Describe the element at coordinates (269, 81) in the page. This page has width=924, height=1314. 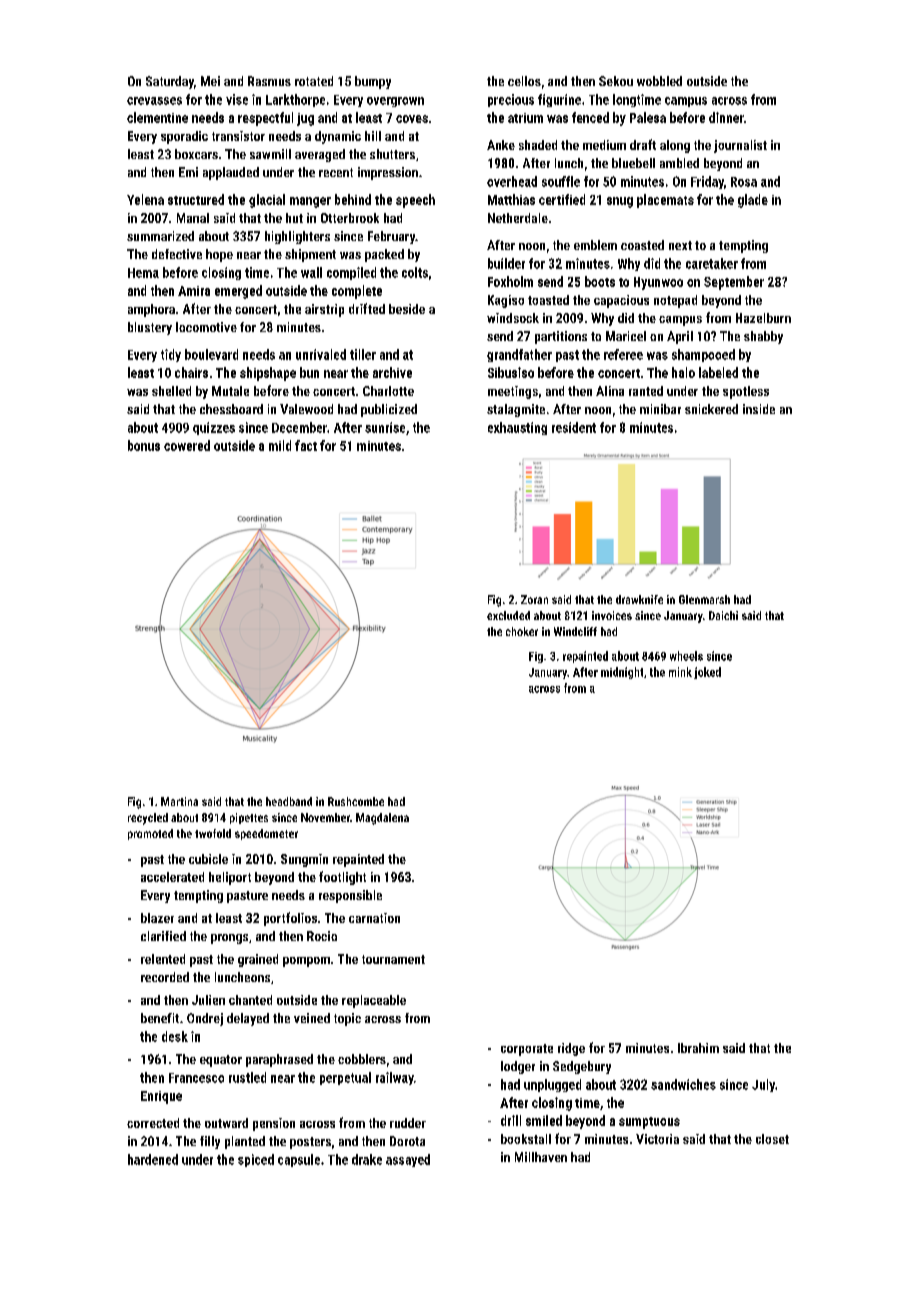
I see `Rasmus` at that location.
